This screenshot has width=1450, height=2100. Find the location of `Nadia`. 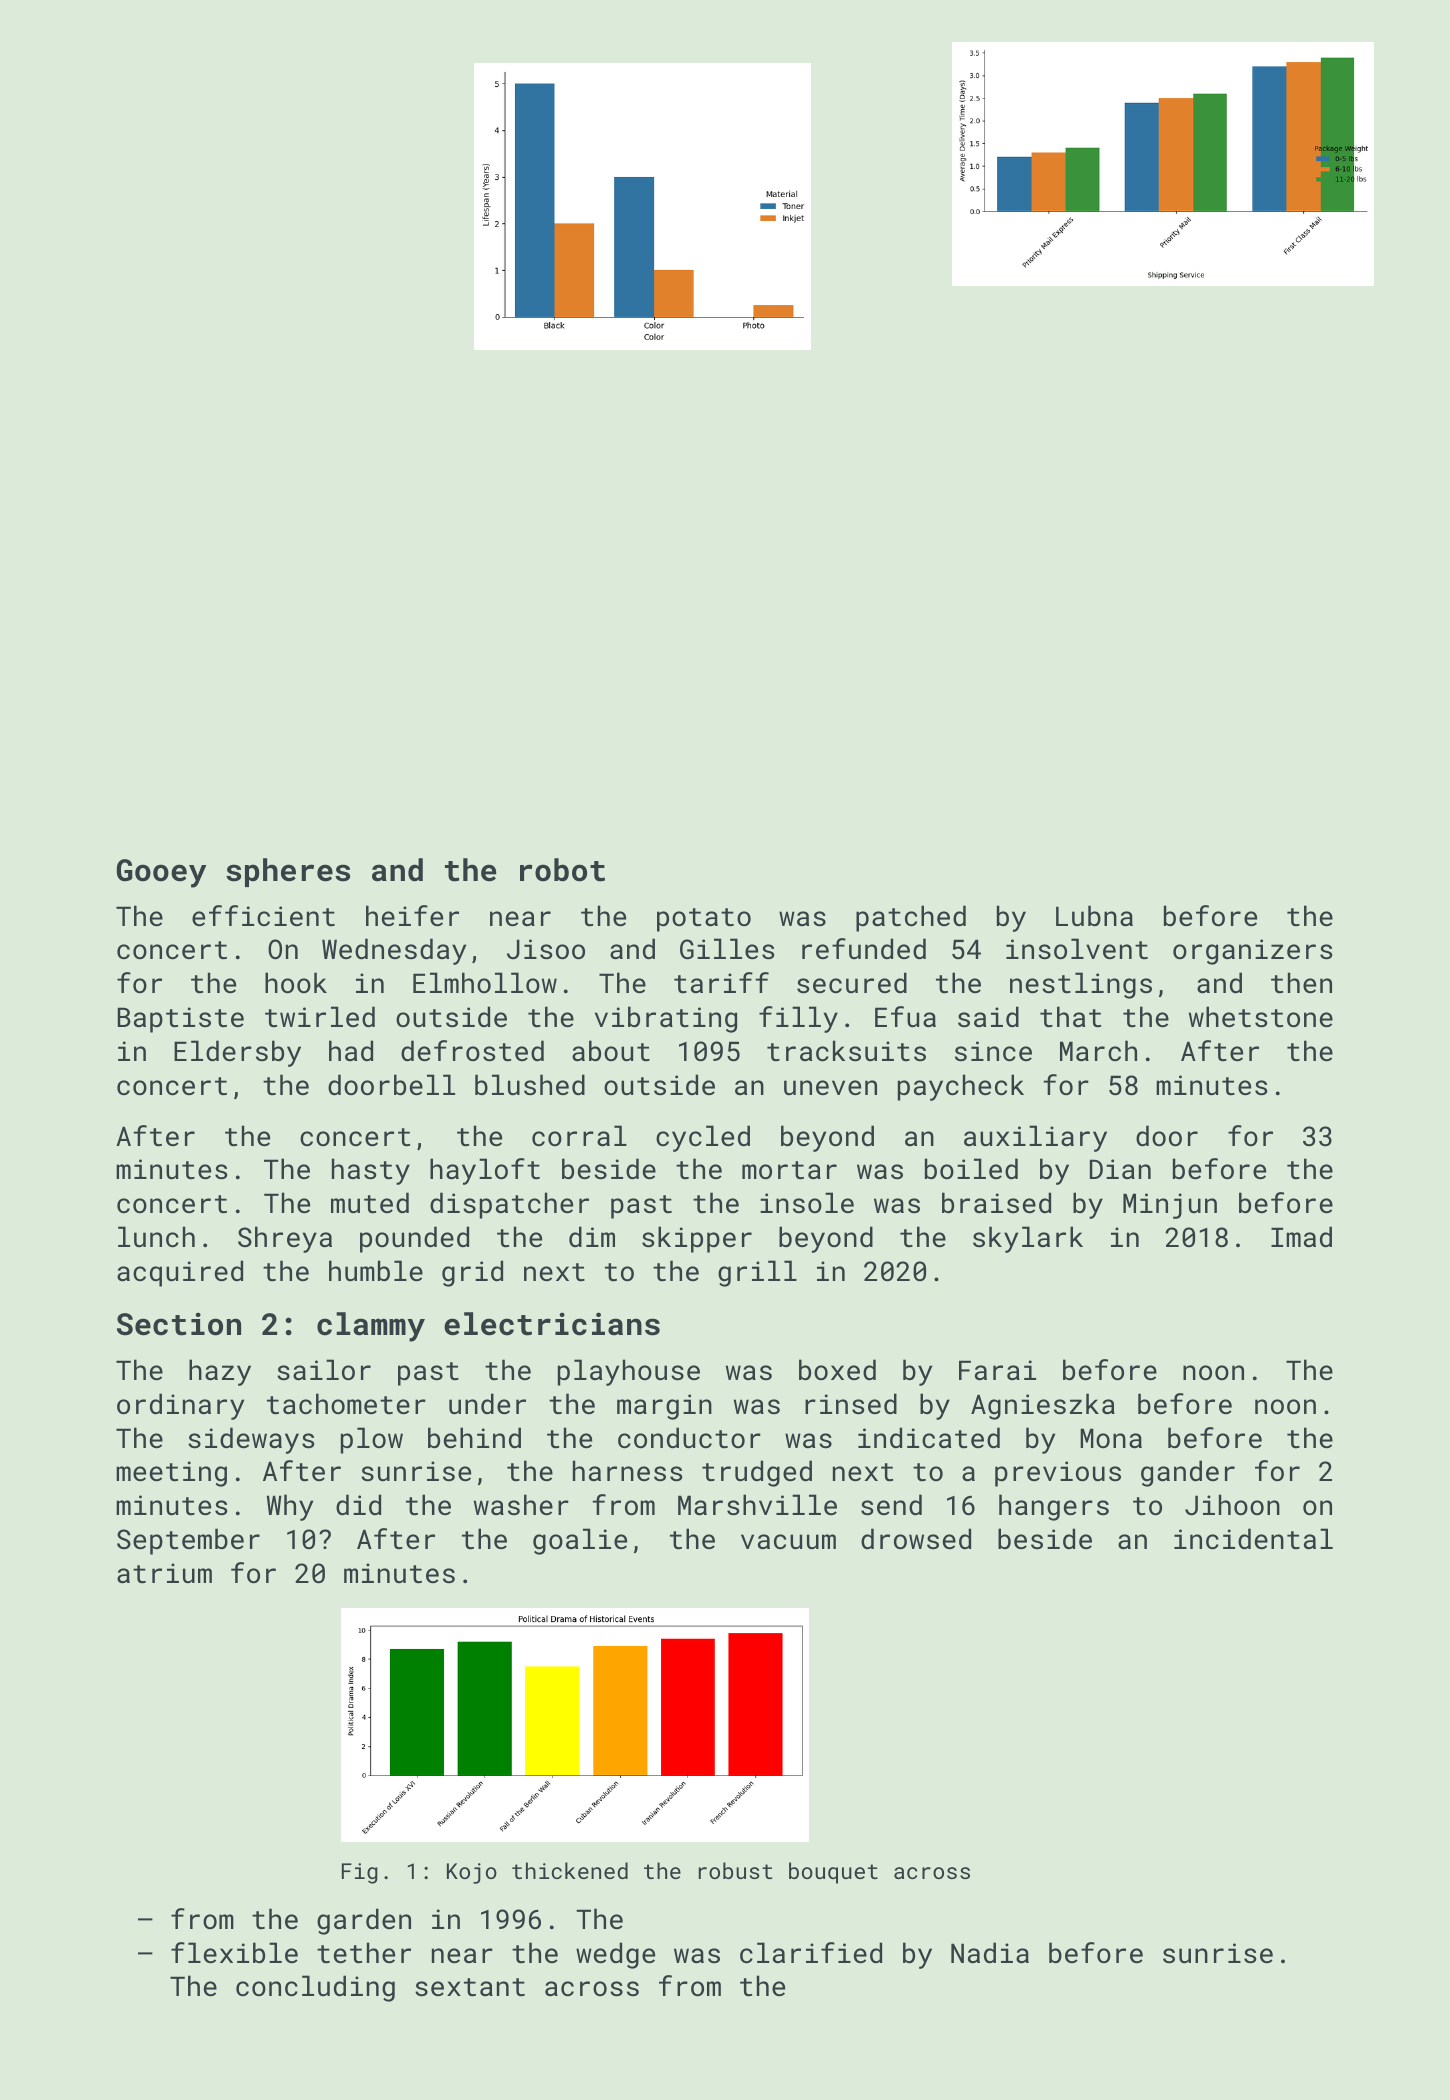

Nadia is located at coordinates (990, 1952).
